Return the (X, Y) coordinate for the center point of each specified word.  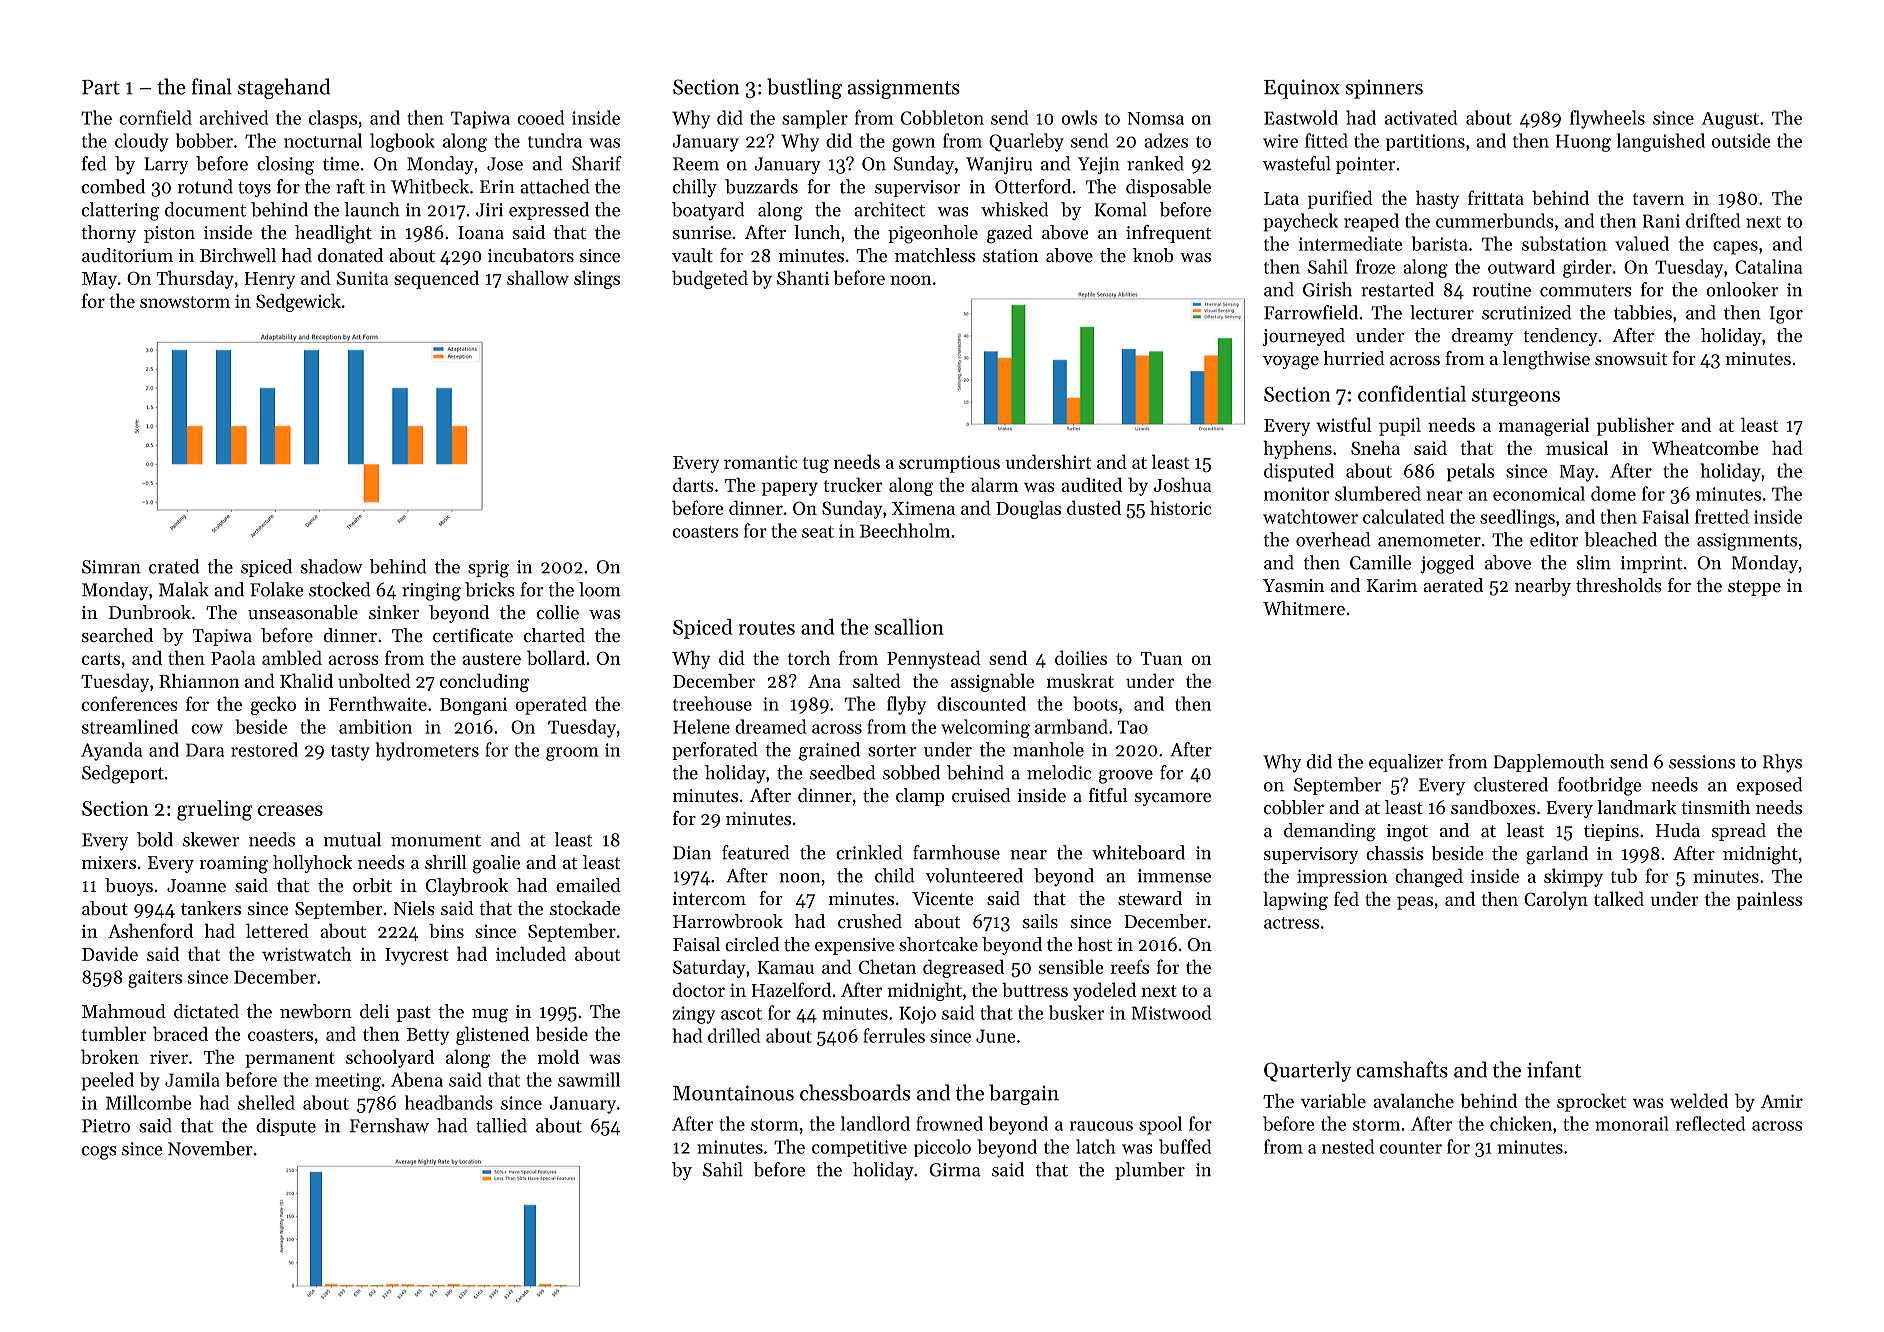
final (212, 86)
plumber (1150, 1171)
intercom (709, 898)
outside (1741, 140)
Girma (955, 1170)
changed (1429, 877)
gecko (273, 705)
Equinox (1302, 89)
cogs (99, 1153)
